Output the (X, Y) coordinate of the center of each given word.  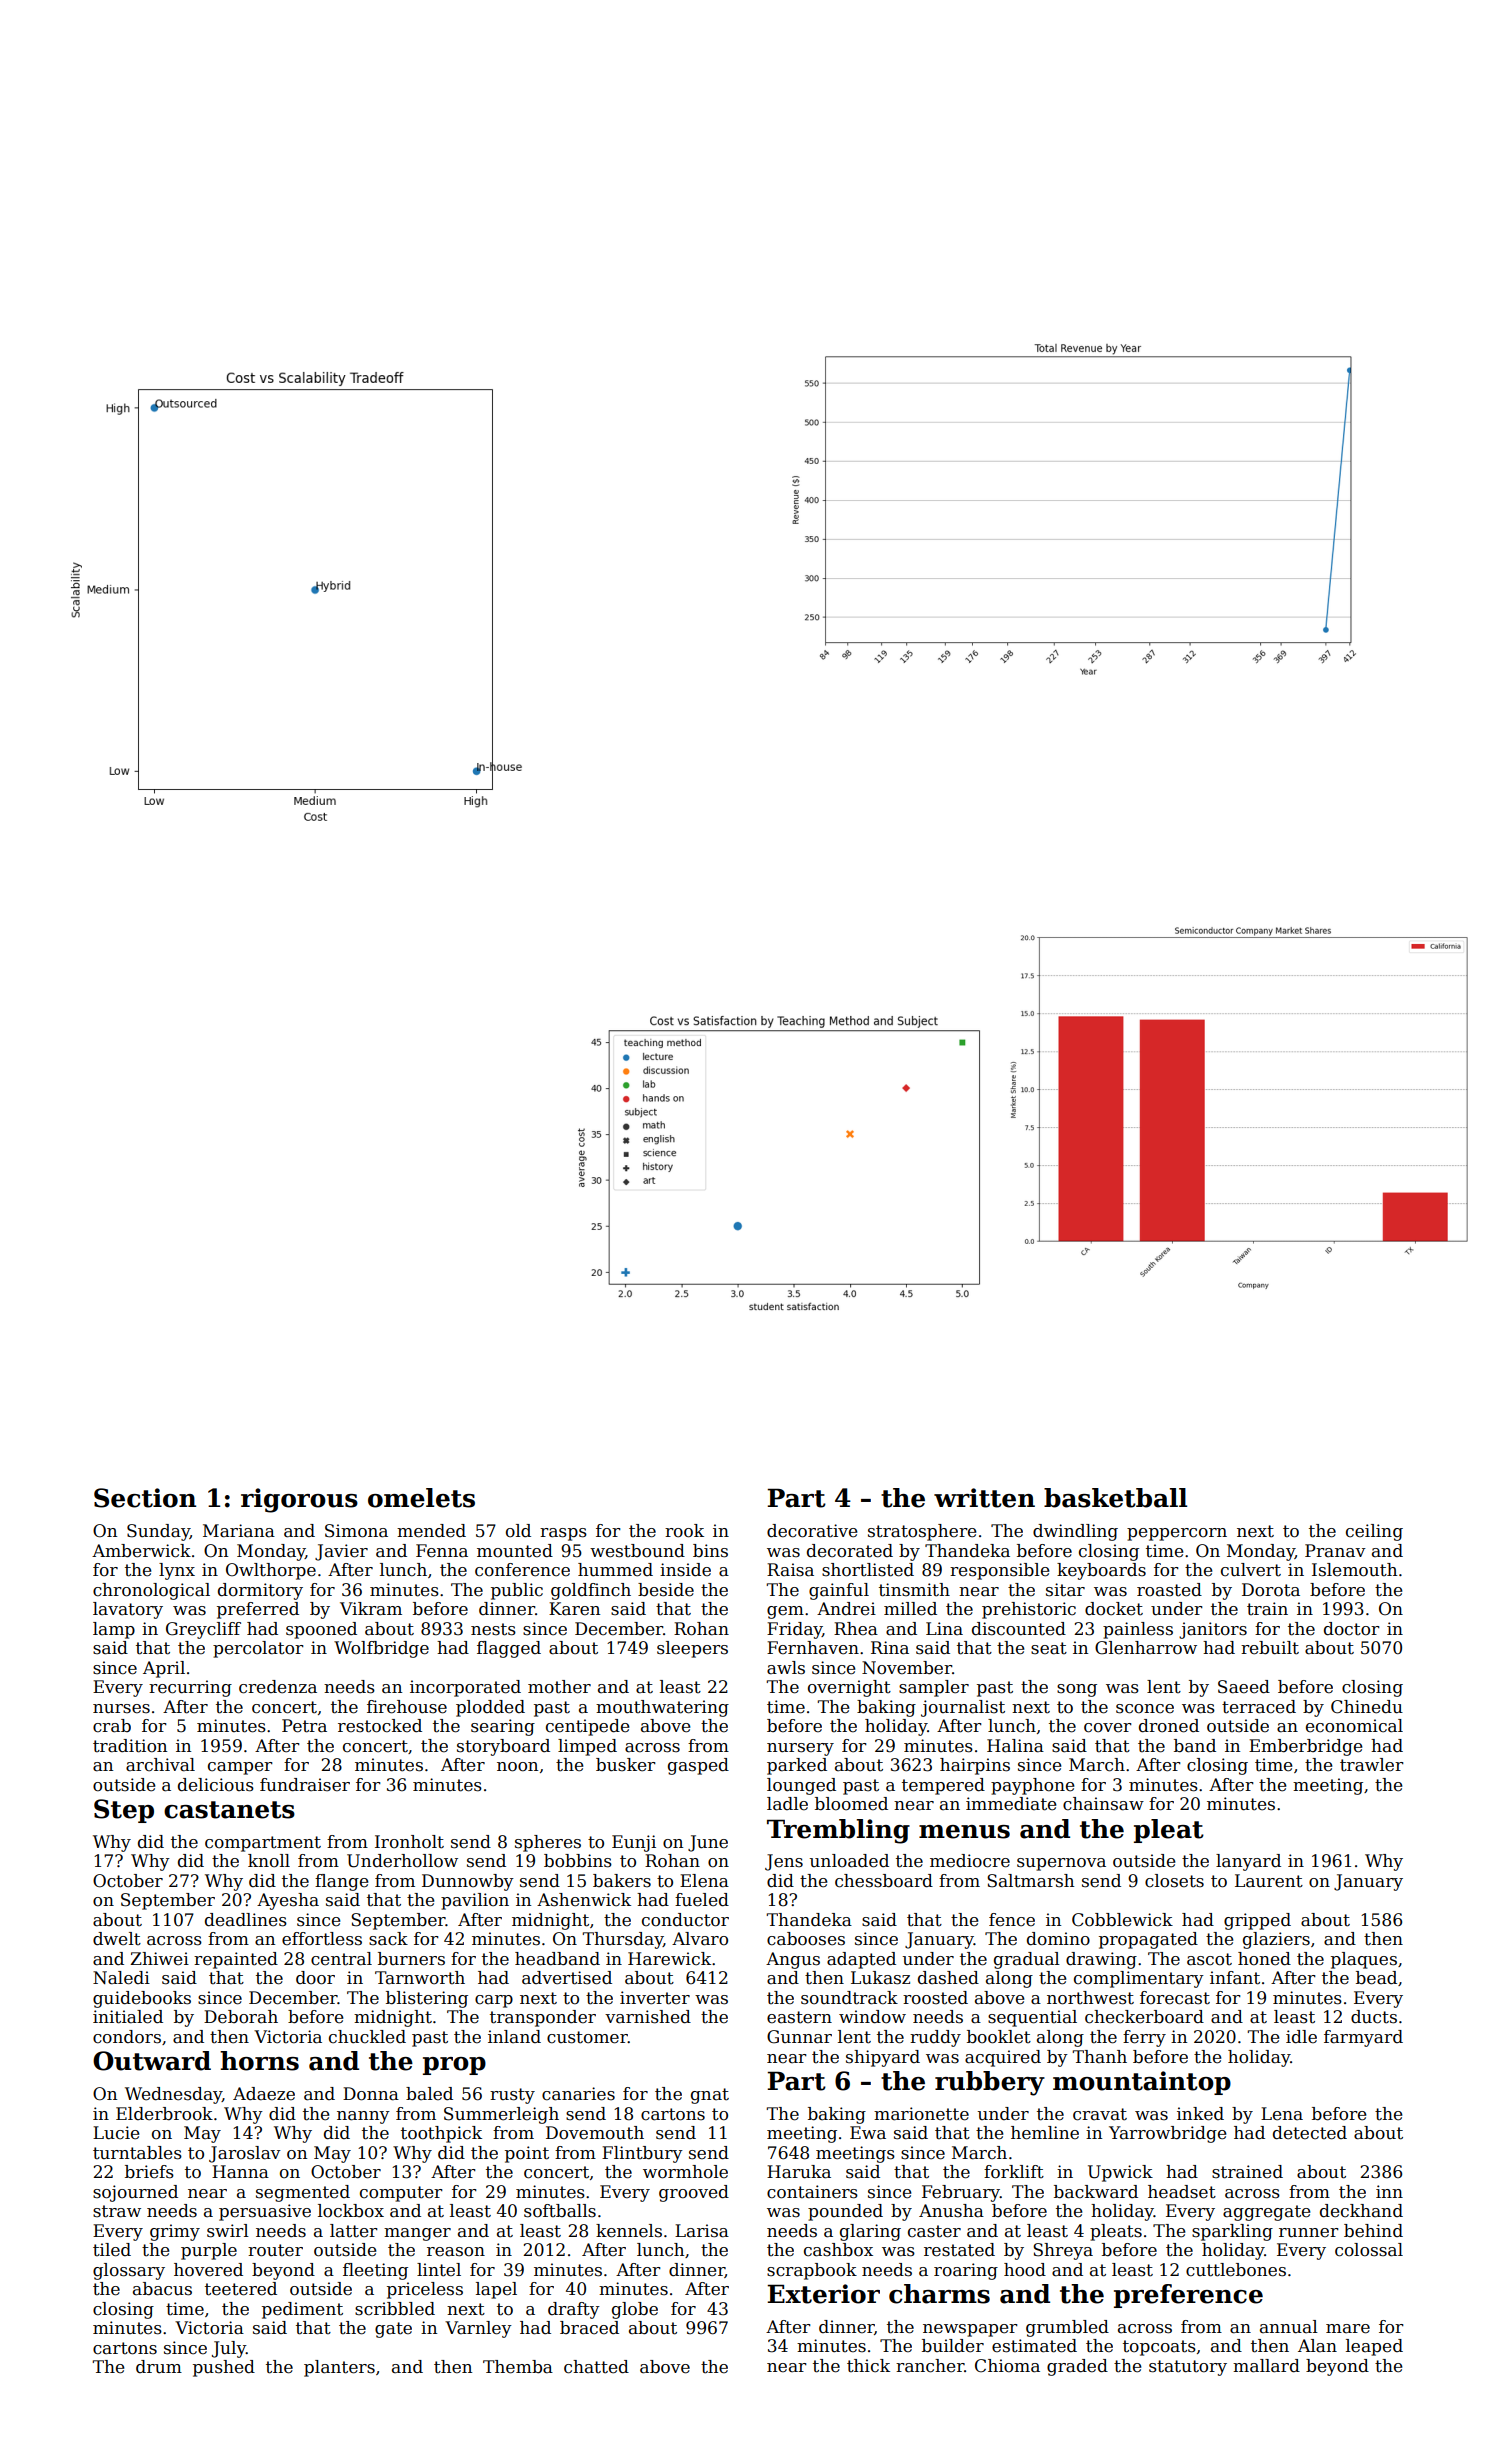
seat (1049, 1648)
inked (1200, 2114)
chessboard (884, 1881)
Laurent (1269, 1881)
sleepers (692, 1649)
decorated (850, 1551)
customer (587, 2037)
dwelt (117, 1939)
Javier (341, 1552)
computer (401, 2194)
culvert (1251, 1570)
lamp (114, 1630)
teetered (241, 2289)
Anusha (951, 2211)
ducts (1374, 2017)
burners (411, 1959)
